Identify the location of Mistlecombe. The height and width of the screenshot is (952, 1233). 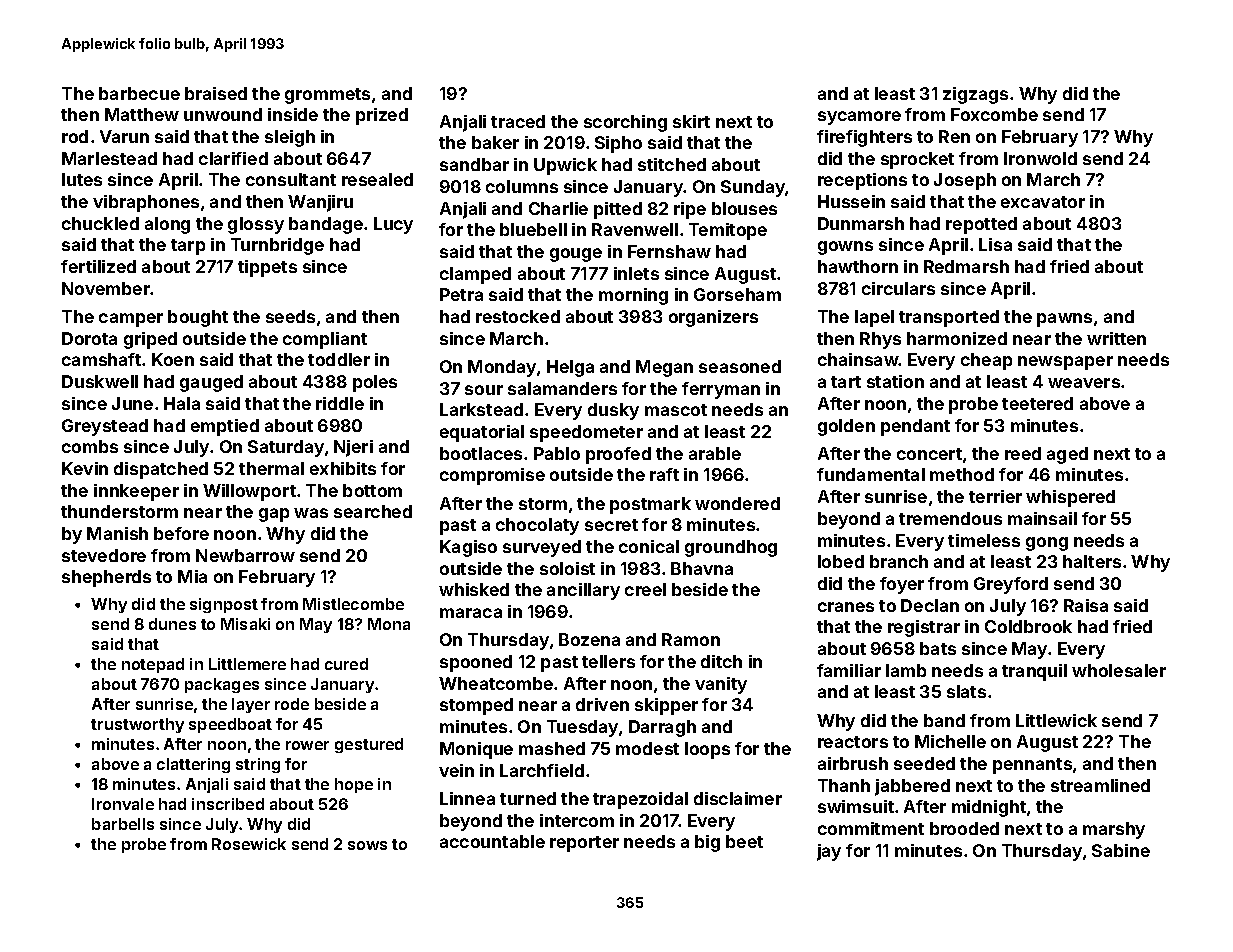
(353, 604).
